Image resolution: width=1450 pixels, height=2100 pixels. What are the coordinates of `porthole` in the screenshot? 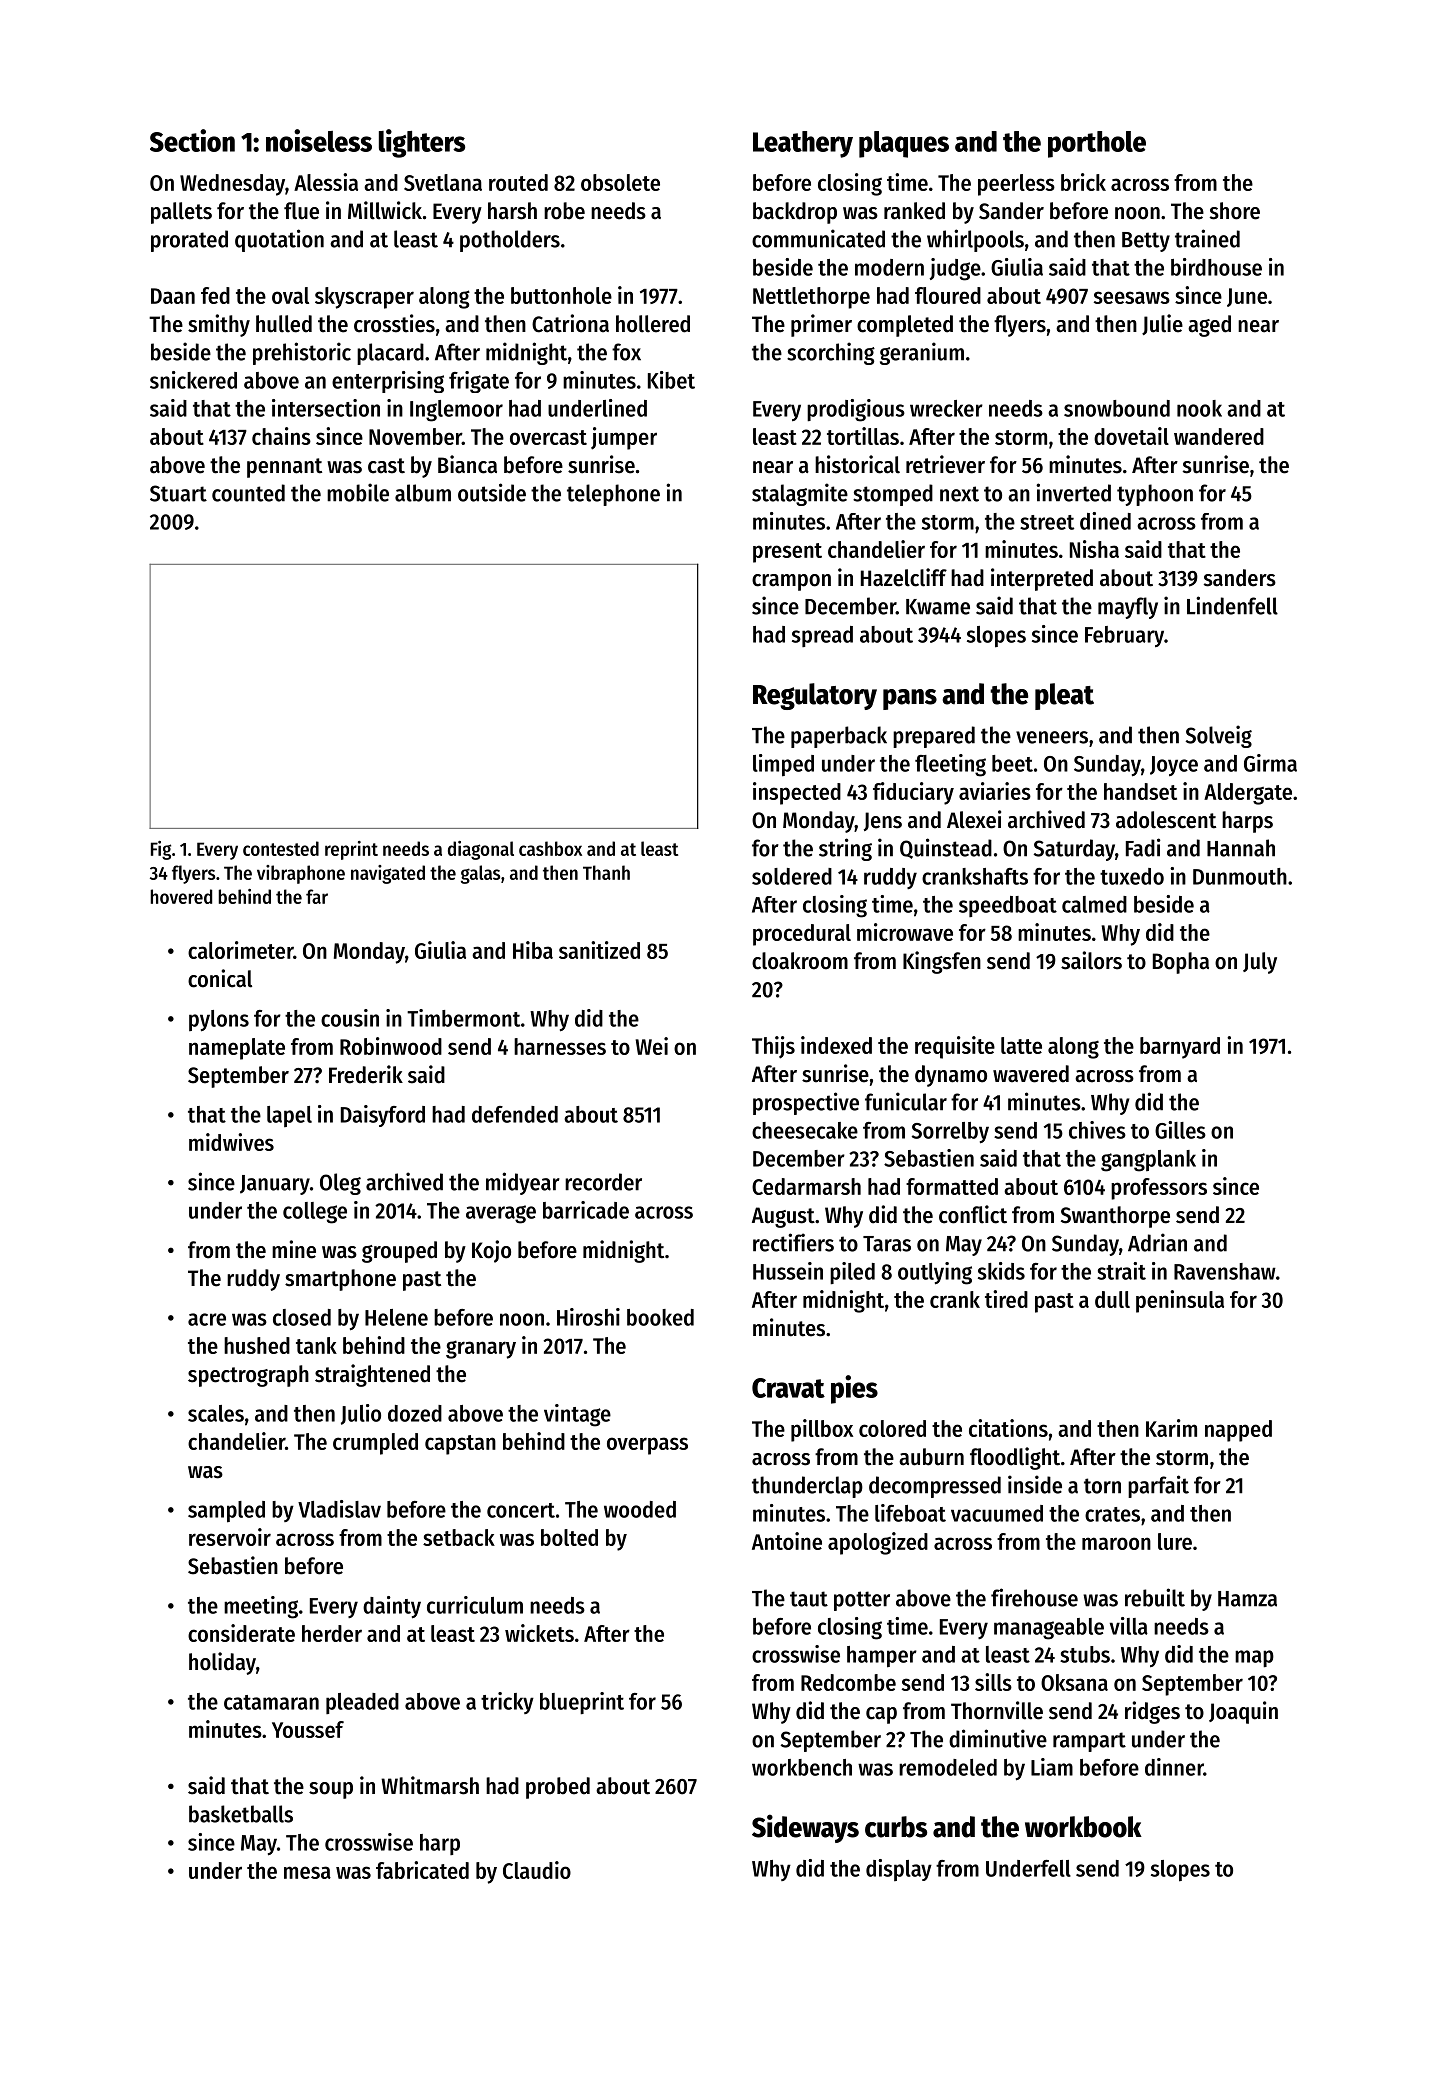 It's located at (1097, 144).
